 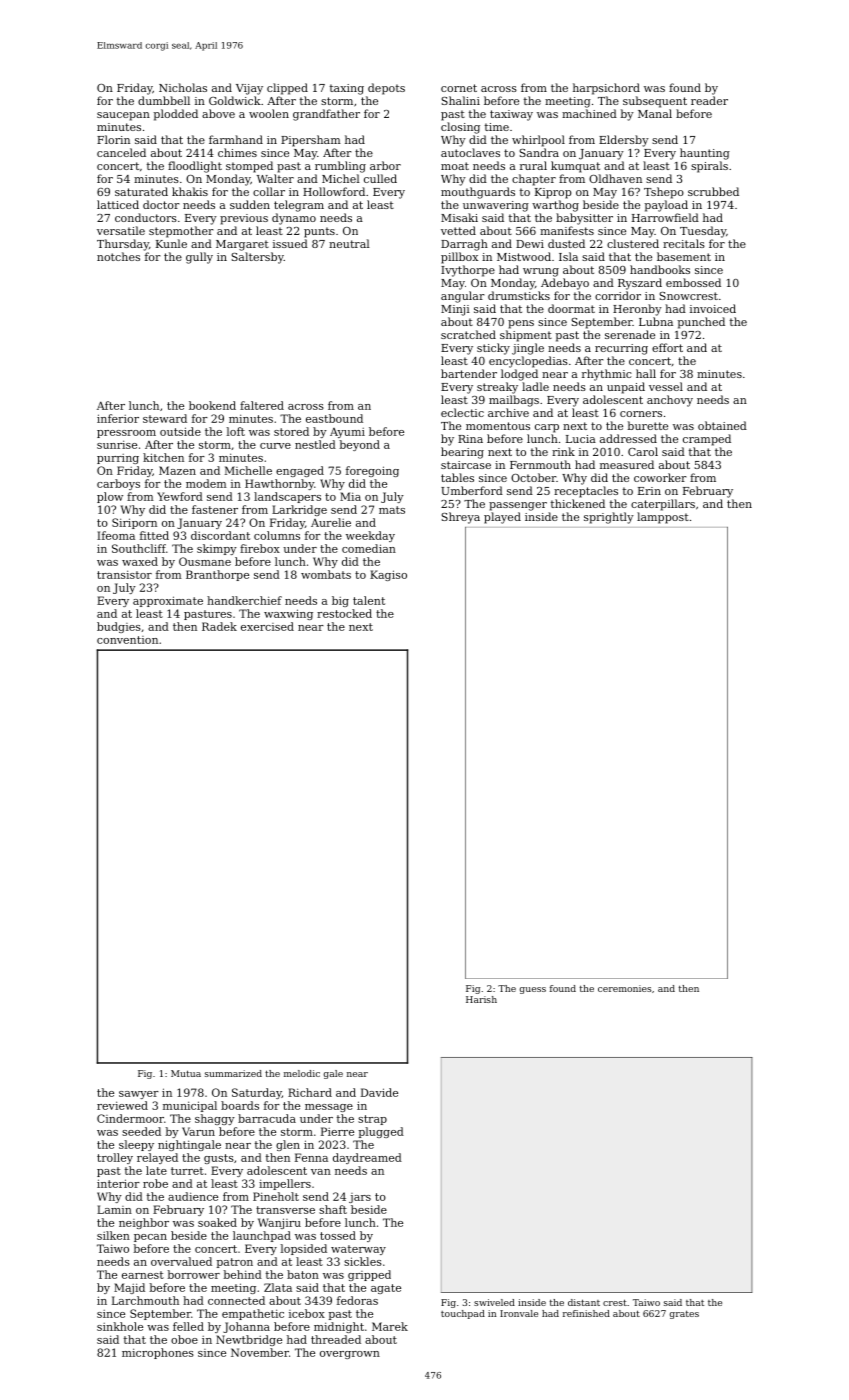 I want to click on firebox, so click(x=260, y=548).
